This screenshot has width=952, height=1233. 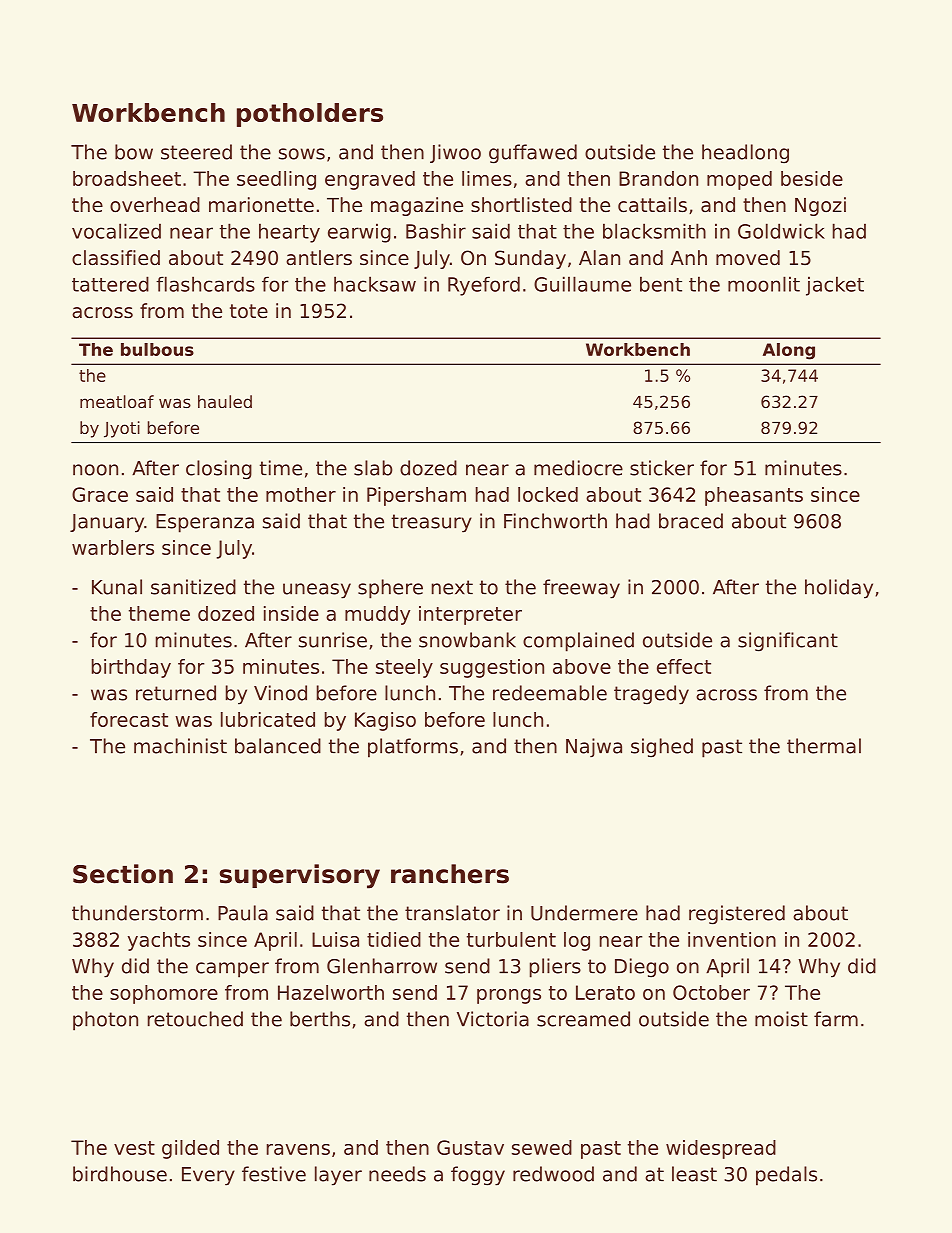 What do you see at coordinates (839, 589) in the screenshot?
I see `holiday` at bounding box center [839, 589].
